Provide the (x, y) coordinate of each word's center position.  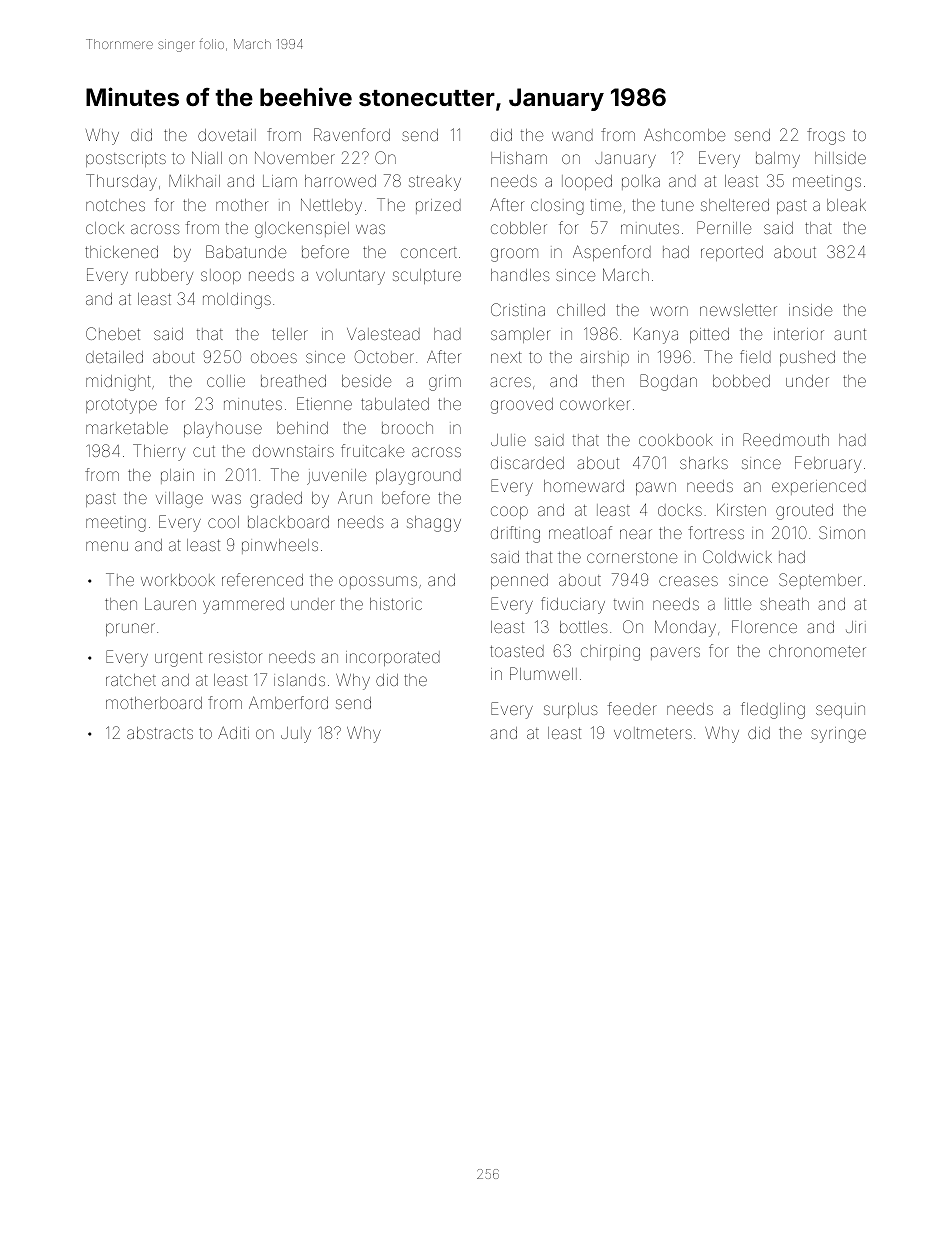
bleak (846, 205)
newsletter (738, 310)
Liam (280, 181)
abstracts (160, 733)
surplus (571, 710)
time (605, 205)
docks (680, 510)
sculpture (427, 276)
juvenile (336, 477)
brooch (407, 428)
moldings (237, 301)
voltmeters (653, 733)
